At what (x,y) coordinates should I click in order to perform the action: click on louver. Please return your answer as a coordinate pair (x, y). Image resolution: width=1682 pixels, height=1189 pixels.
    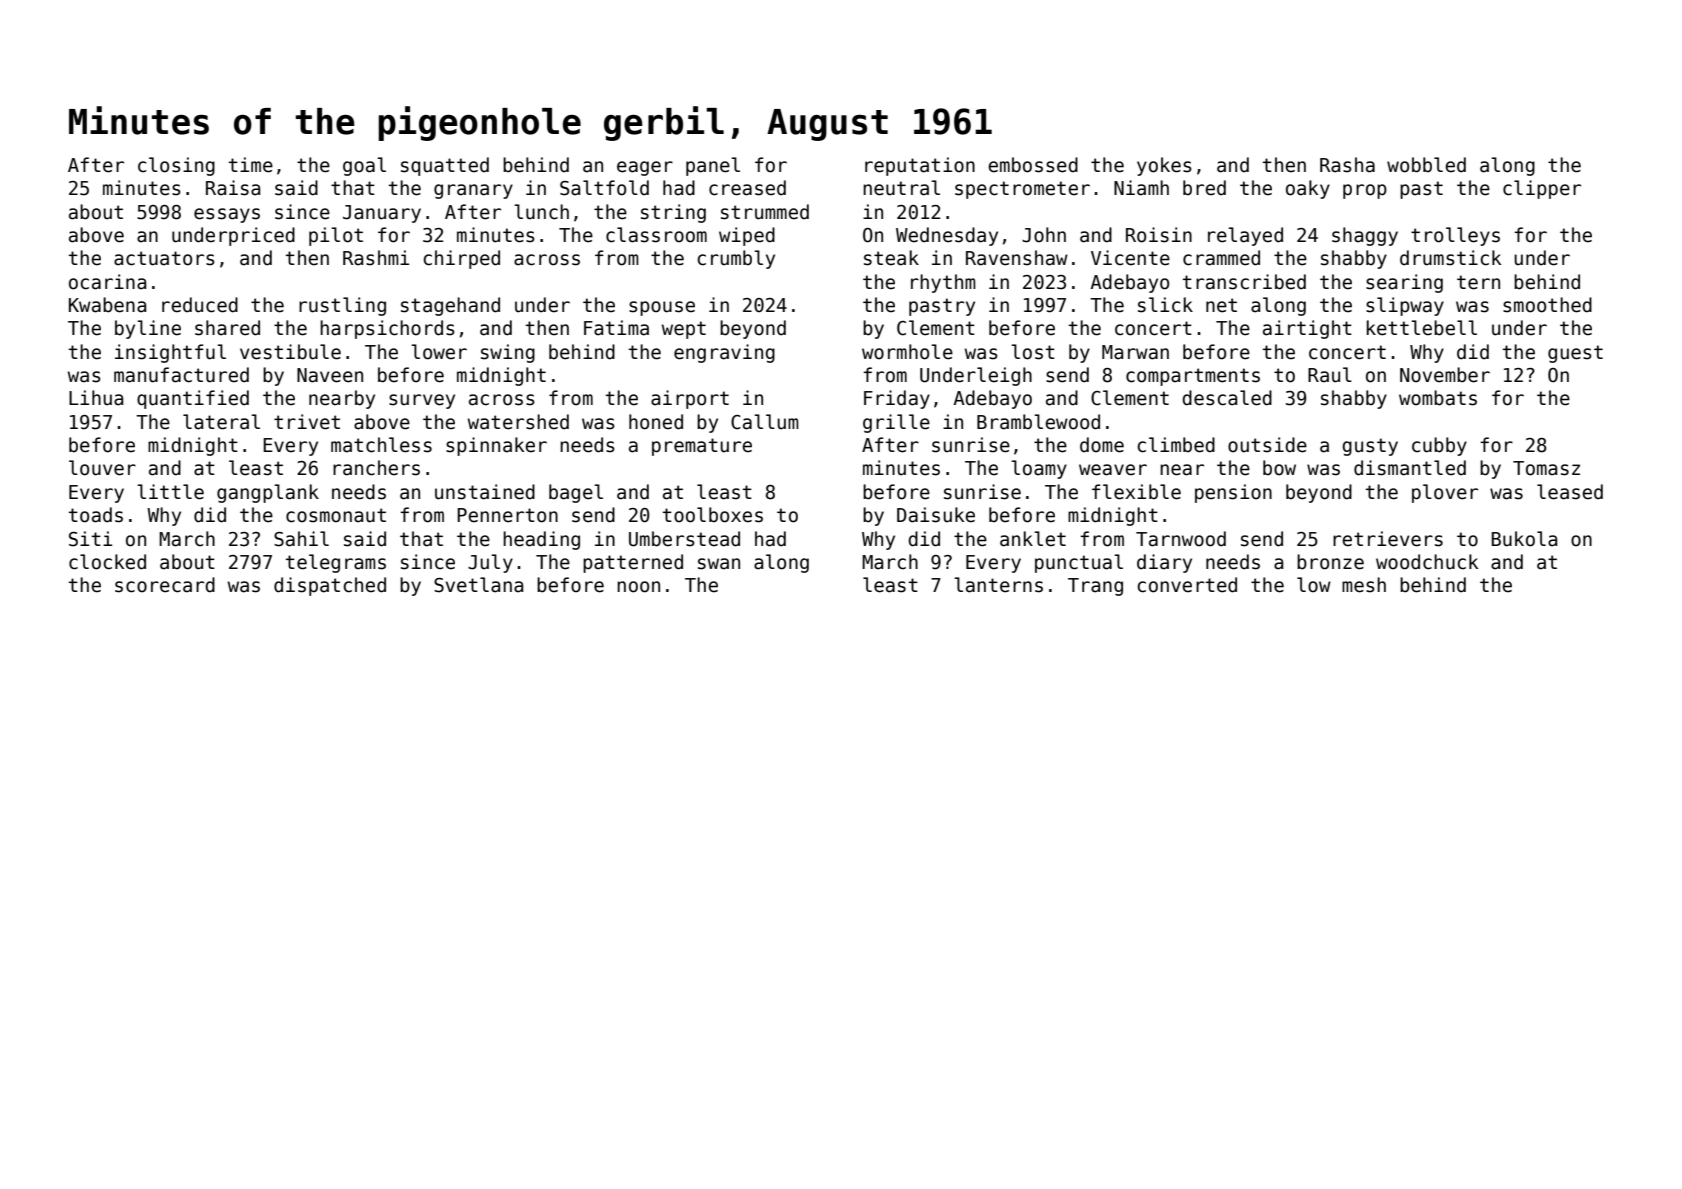
    Looking at the image, I should click on (102, 468).
